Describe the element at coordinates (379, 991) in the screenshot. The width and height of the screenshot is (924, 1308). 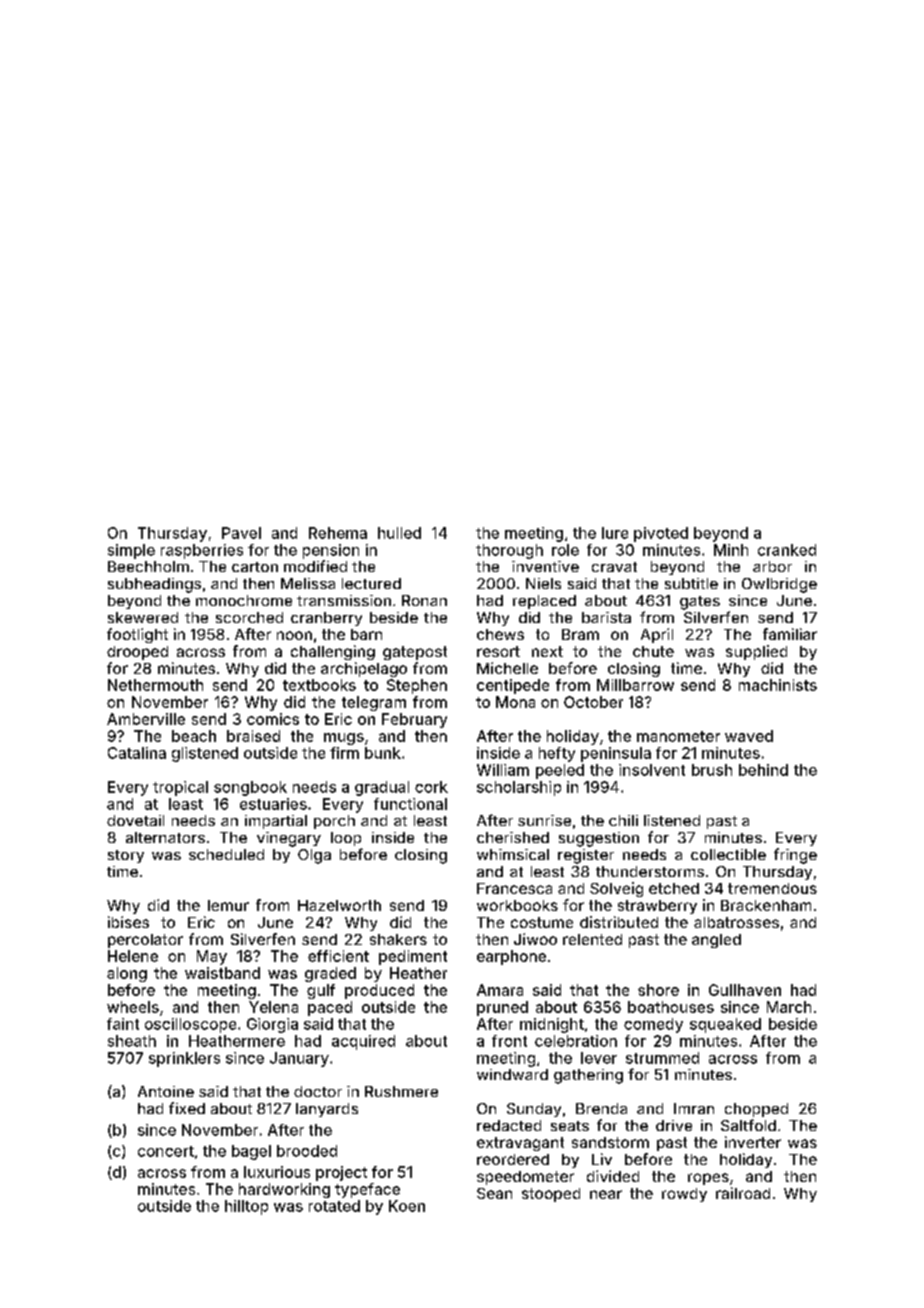
I see `produced` at that location.
